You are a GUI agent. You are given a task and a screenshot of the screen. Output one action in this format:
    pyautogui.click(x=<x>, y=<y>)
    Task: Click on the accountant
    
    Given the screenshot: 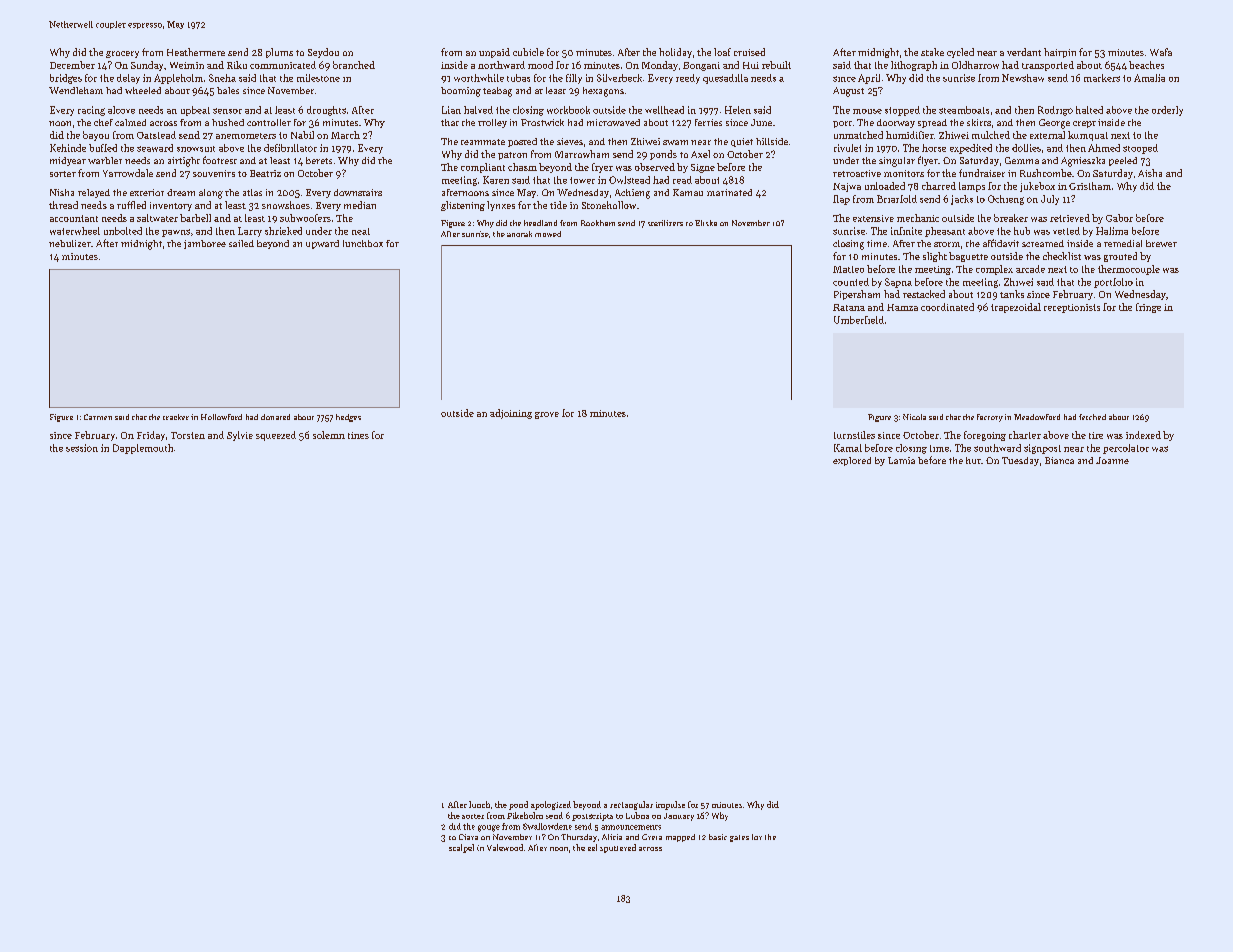 What is the action you would take?
    pyautogui.click(x=74, y=218)
